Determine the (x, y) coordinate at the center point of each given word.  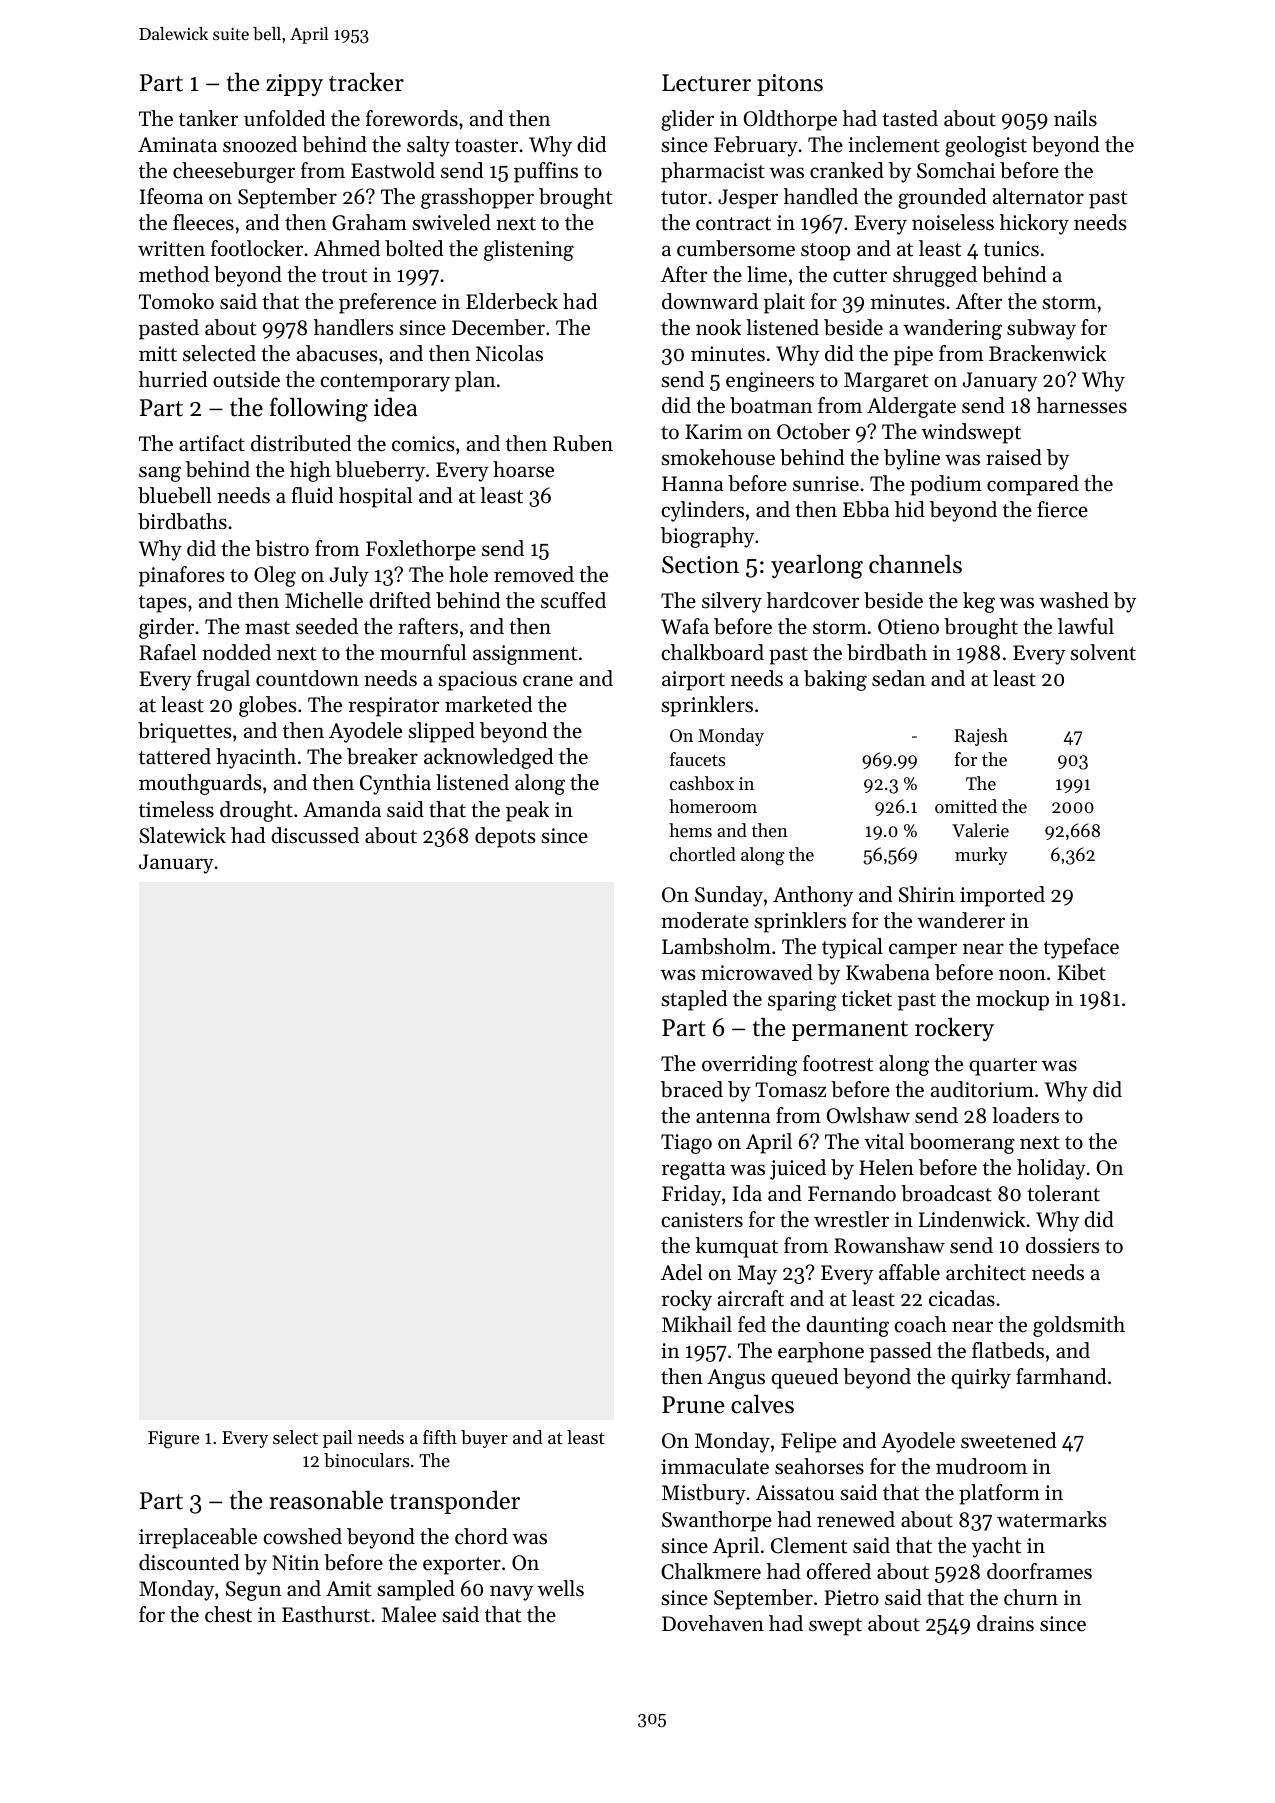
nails (1075, 118)
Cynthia (395, 784)
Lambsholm (716, 946)
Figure (173, 1440)
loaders (1025, 1115)
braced (692, 1089)
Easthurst (326, 1614)
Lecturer (706, 83)
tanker (208, 118)
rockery (954, 1029)
